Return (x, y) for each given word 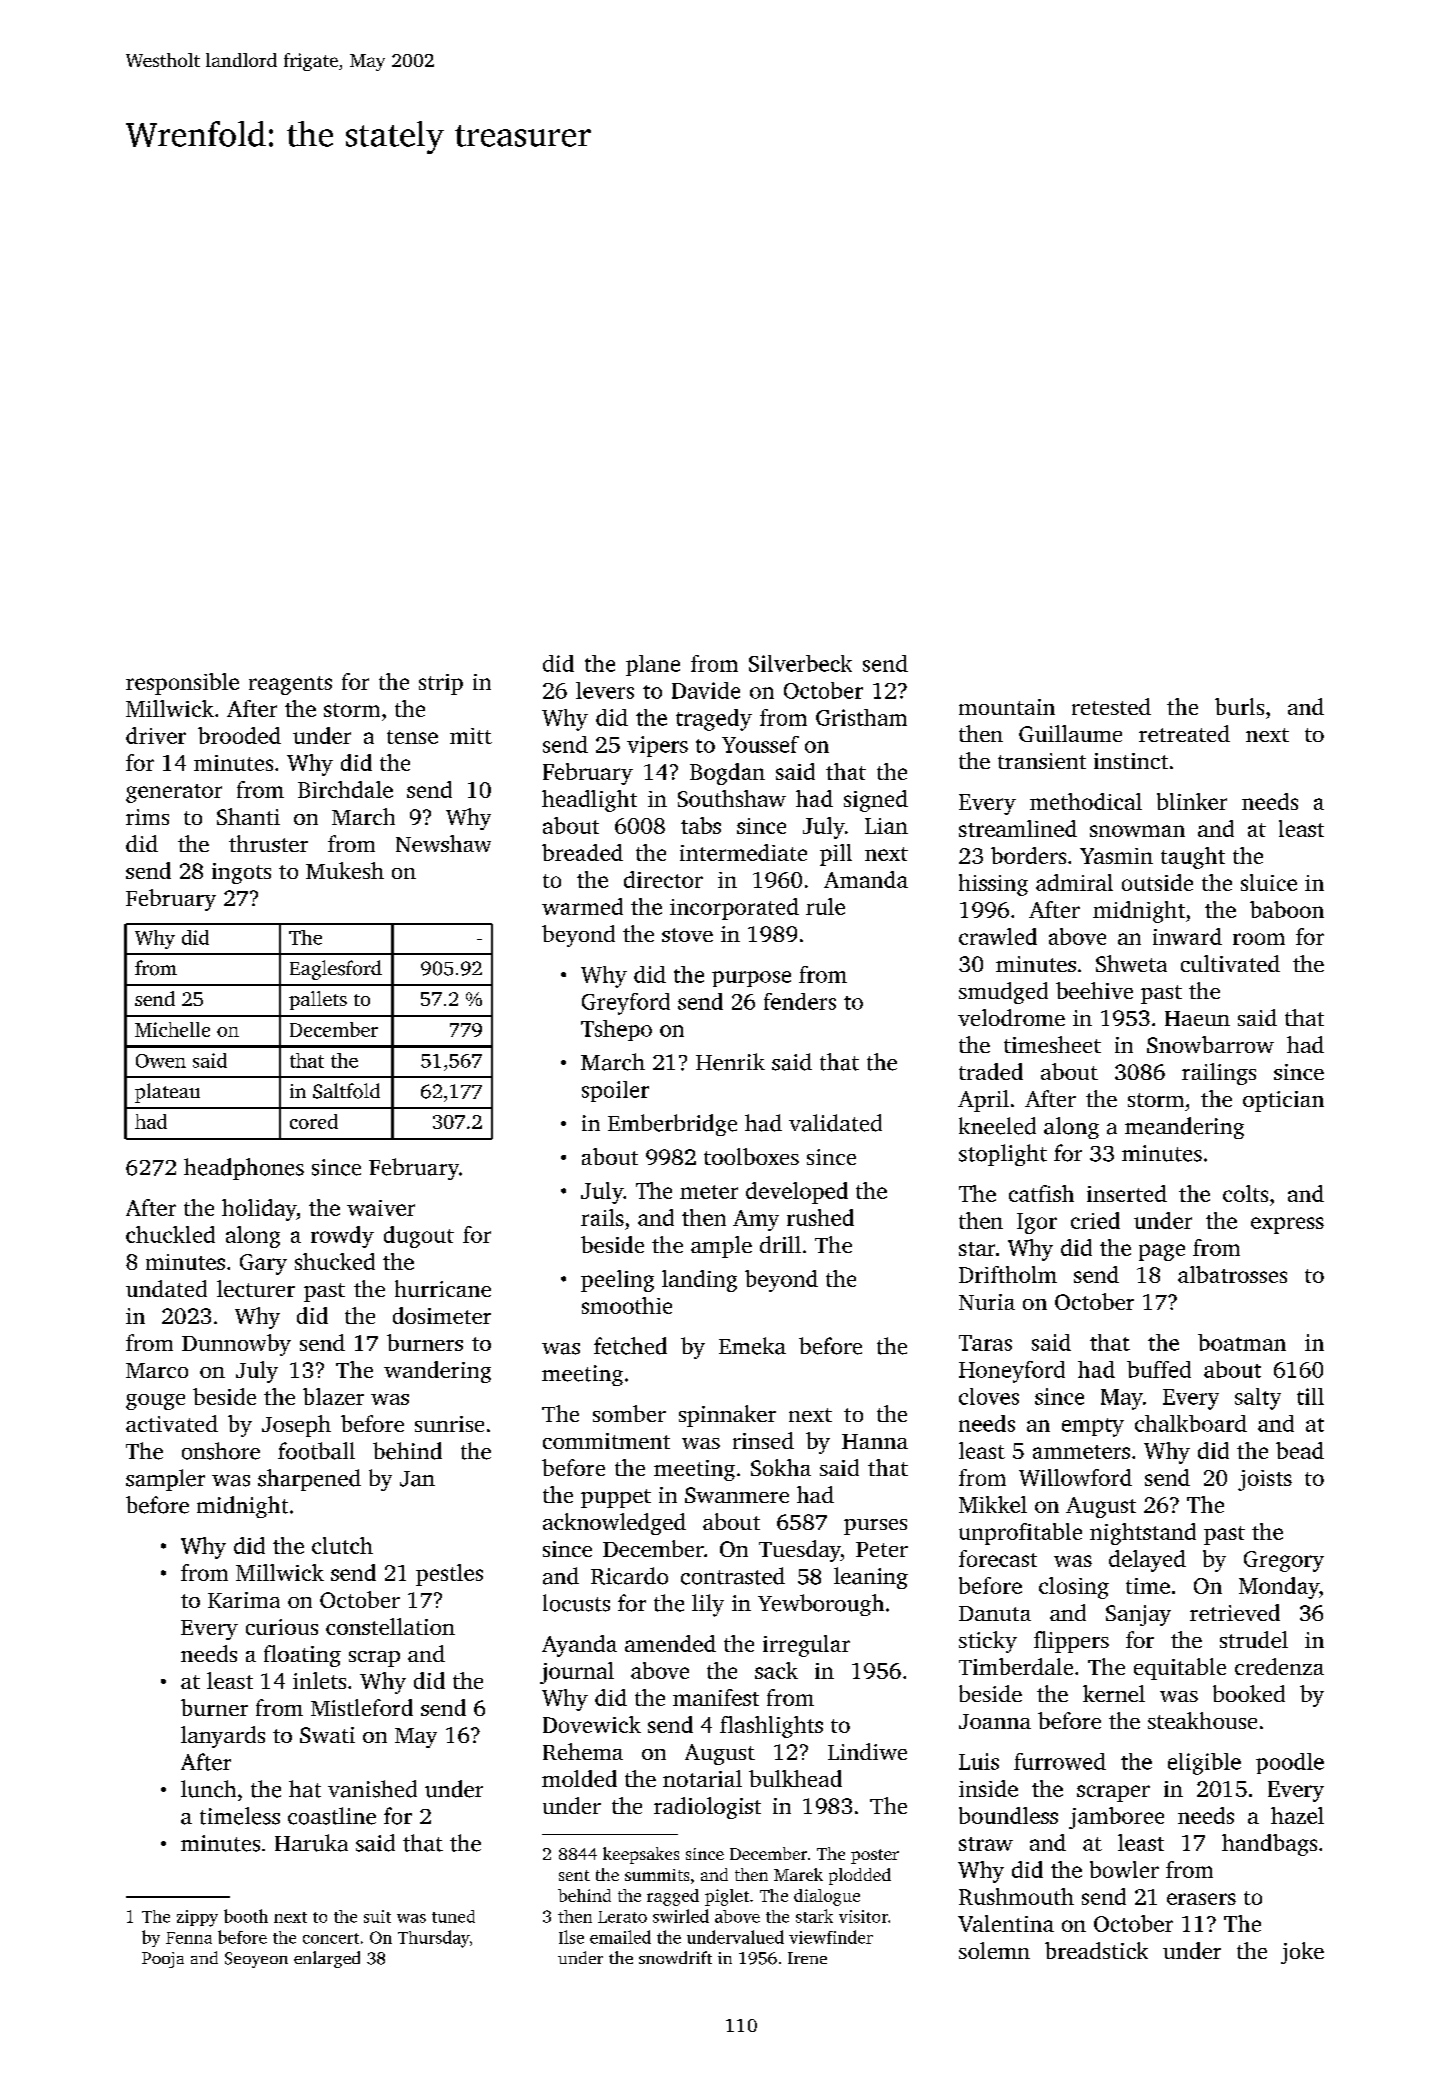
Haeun (1197, 1018)
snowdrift (675, 1957)
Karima (244, 1600)
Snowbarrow (1210, 1044)
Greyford (626, 1004)
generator (174, 793)
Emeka (752, 1346)
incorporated (734, 909)
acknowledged (614, 1524)
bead (1300, 1450)
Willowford (1075, 1477)
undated (166, 1288)
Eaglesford (336, 970)
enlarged (327, 1959)
